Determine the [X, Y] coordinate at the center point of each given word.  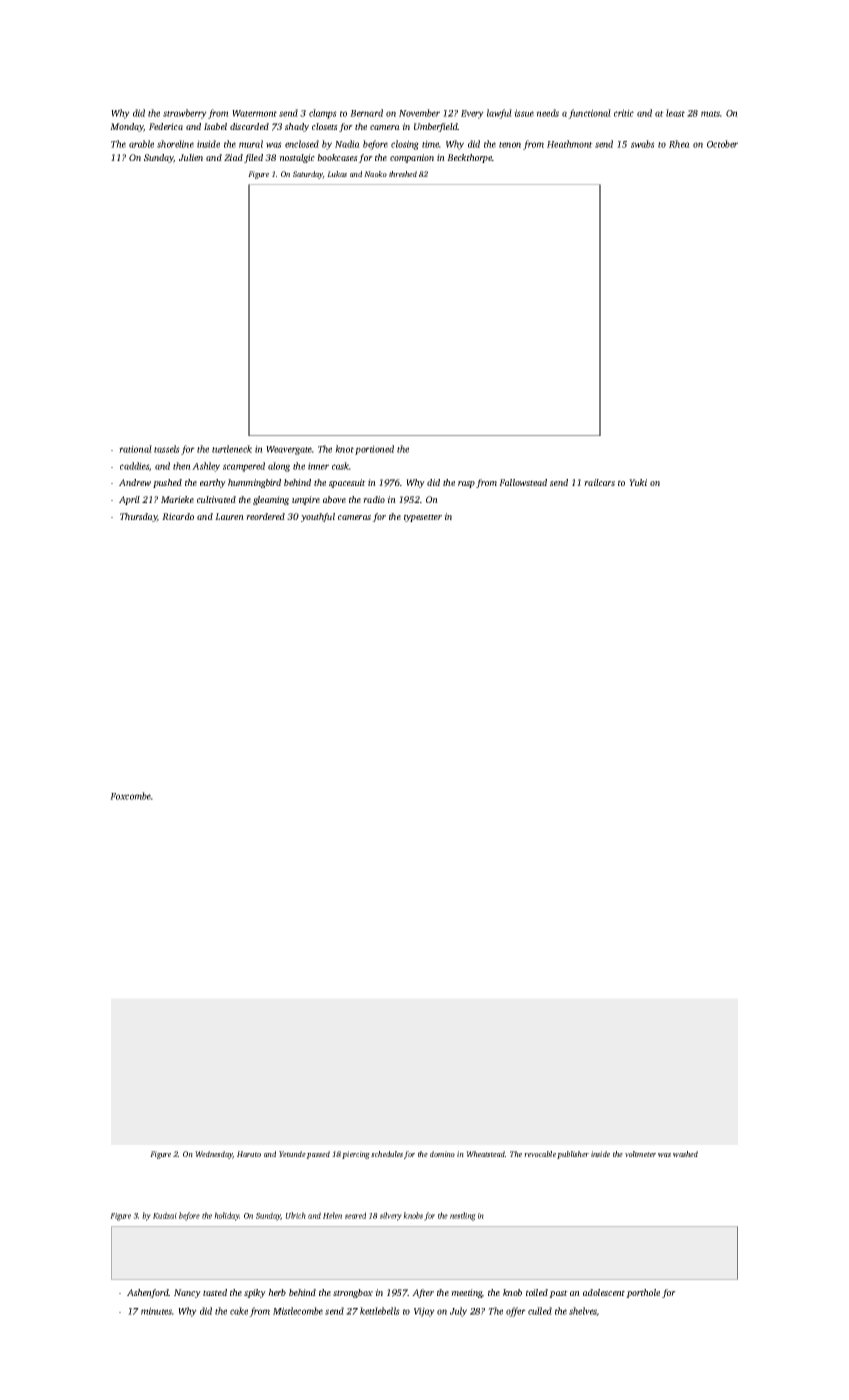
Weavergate [289, 450]
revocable [540, 1154]
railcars [599, 482]
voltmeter [640, 1154]
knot [344, 449]
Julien [191, 157]
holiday [227, 1216]
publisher [573, 1155]
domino [442, 1154]
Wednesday [214, 1155]
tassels [167, 449]
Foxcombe [130, 796]
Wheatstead [485, 1154]
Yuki [638, 482]
